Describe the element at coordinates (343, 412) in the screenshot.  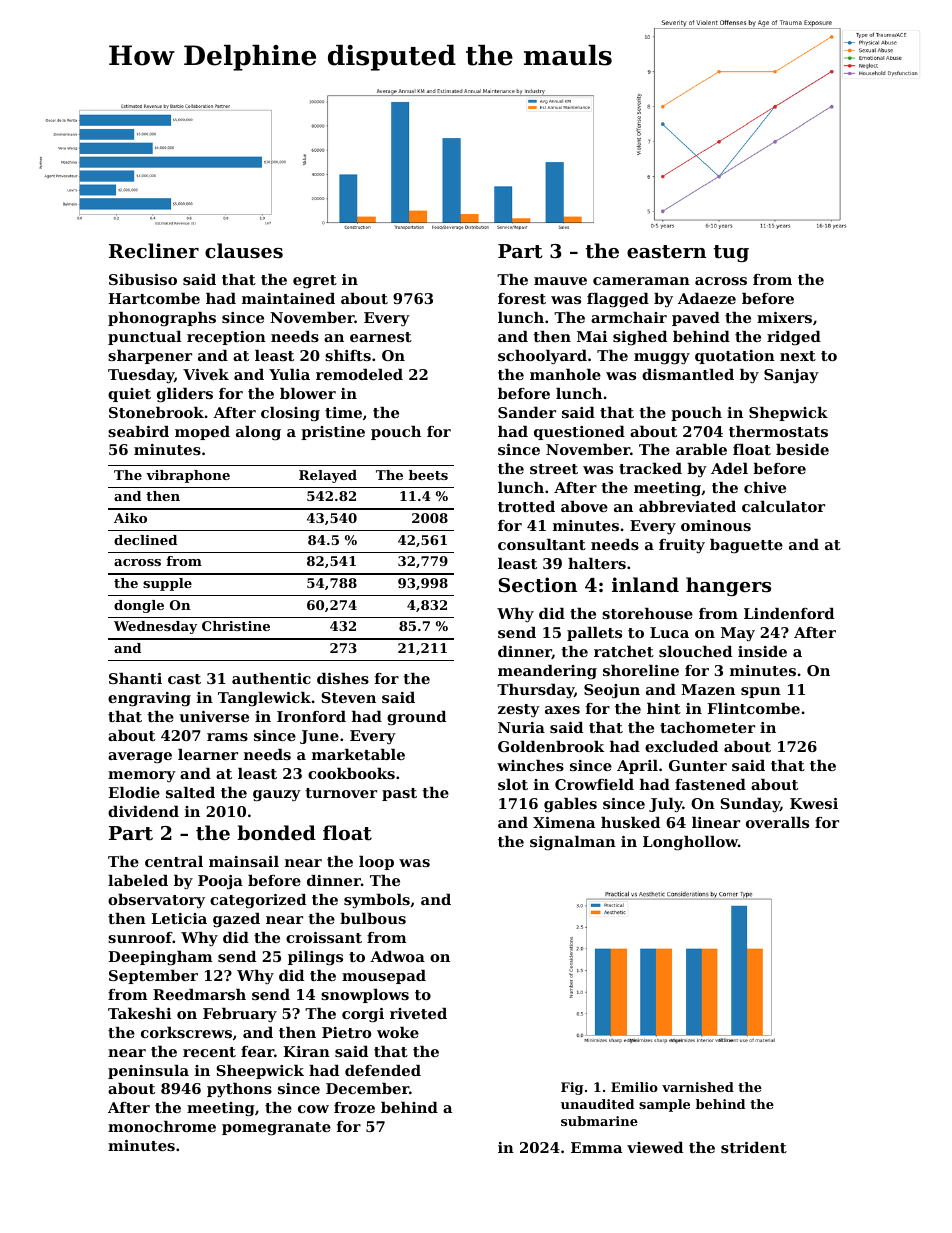
I see `time` at that location.
